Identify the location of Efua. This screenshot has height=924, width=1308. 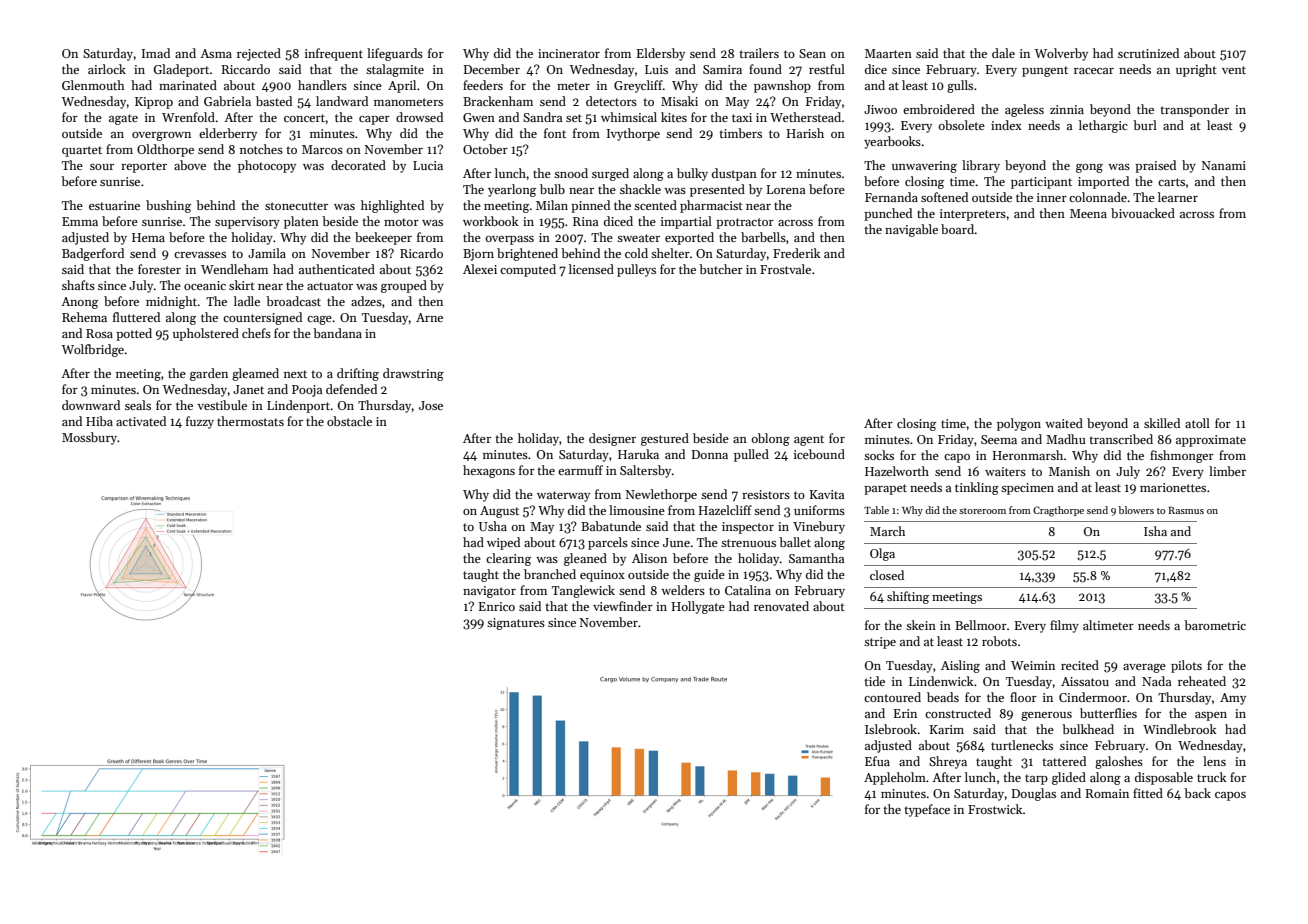
(877, 761).
